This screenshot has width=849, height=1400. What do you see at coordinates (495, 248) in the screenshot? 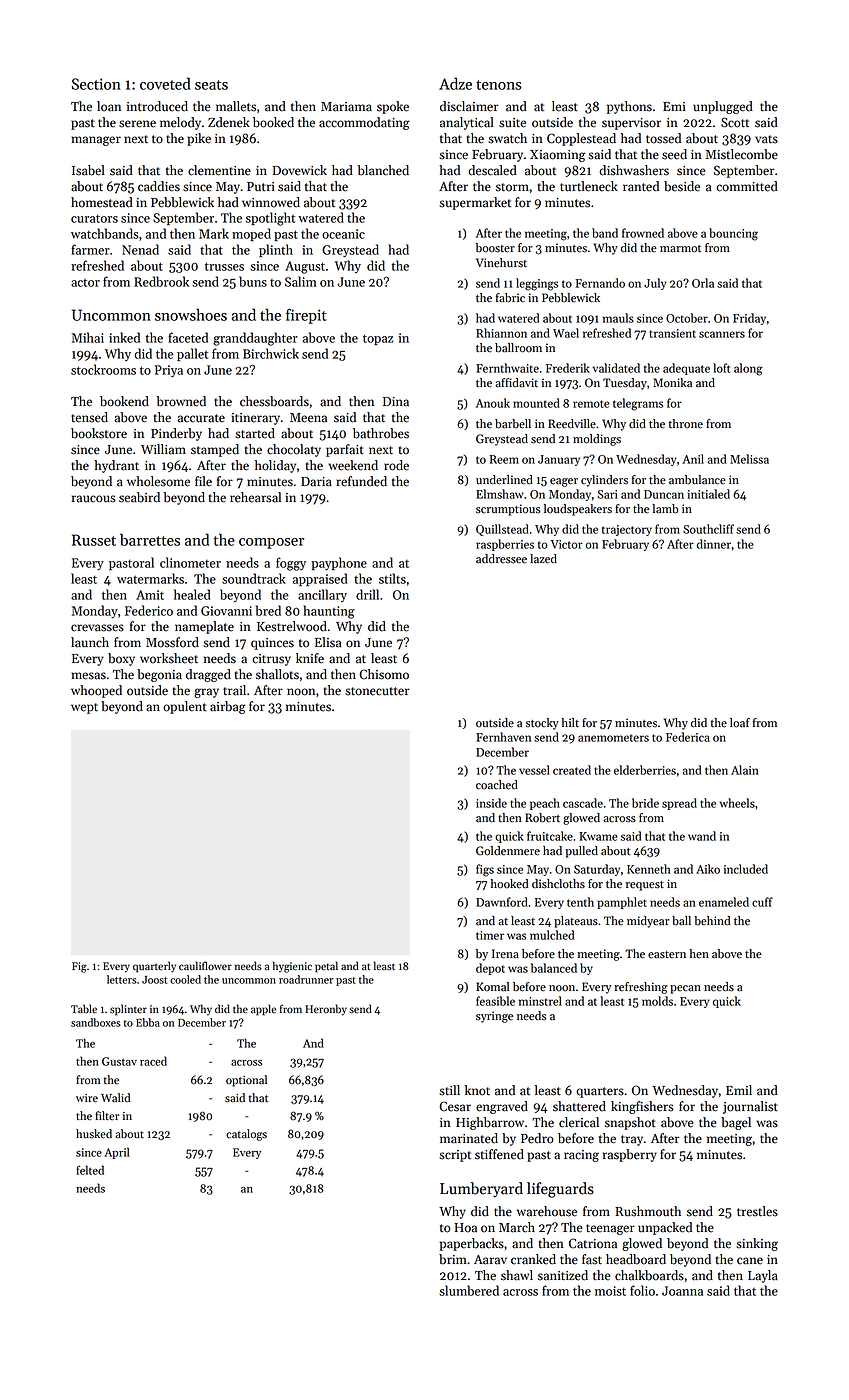
I see `booster` at bounding box center [495, 248].
